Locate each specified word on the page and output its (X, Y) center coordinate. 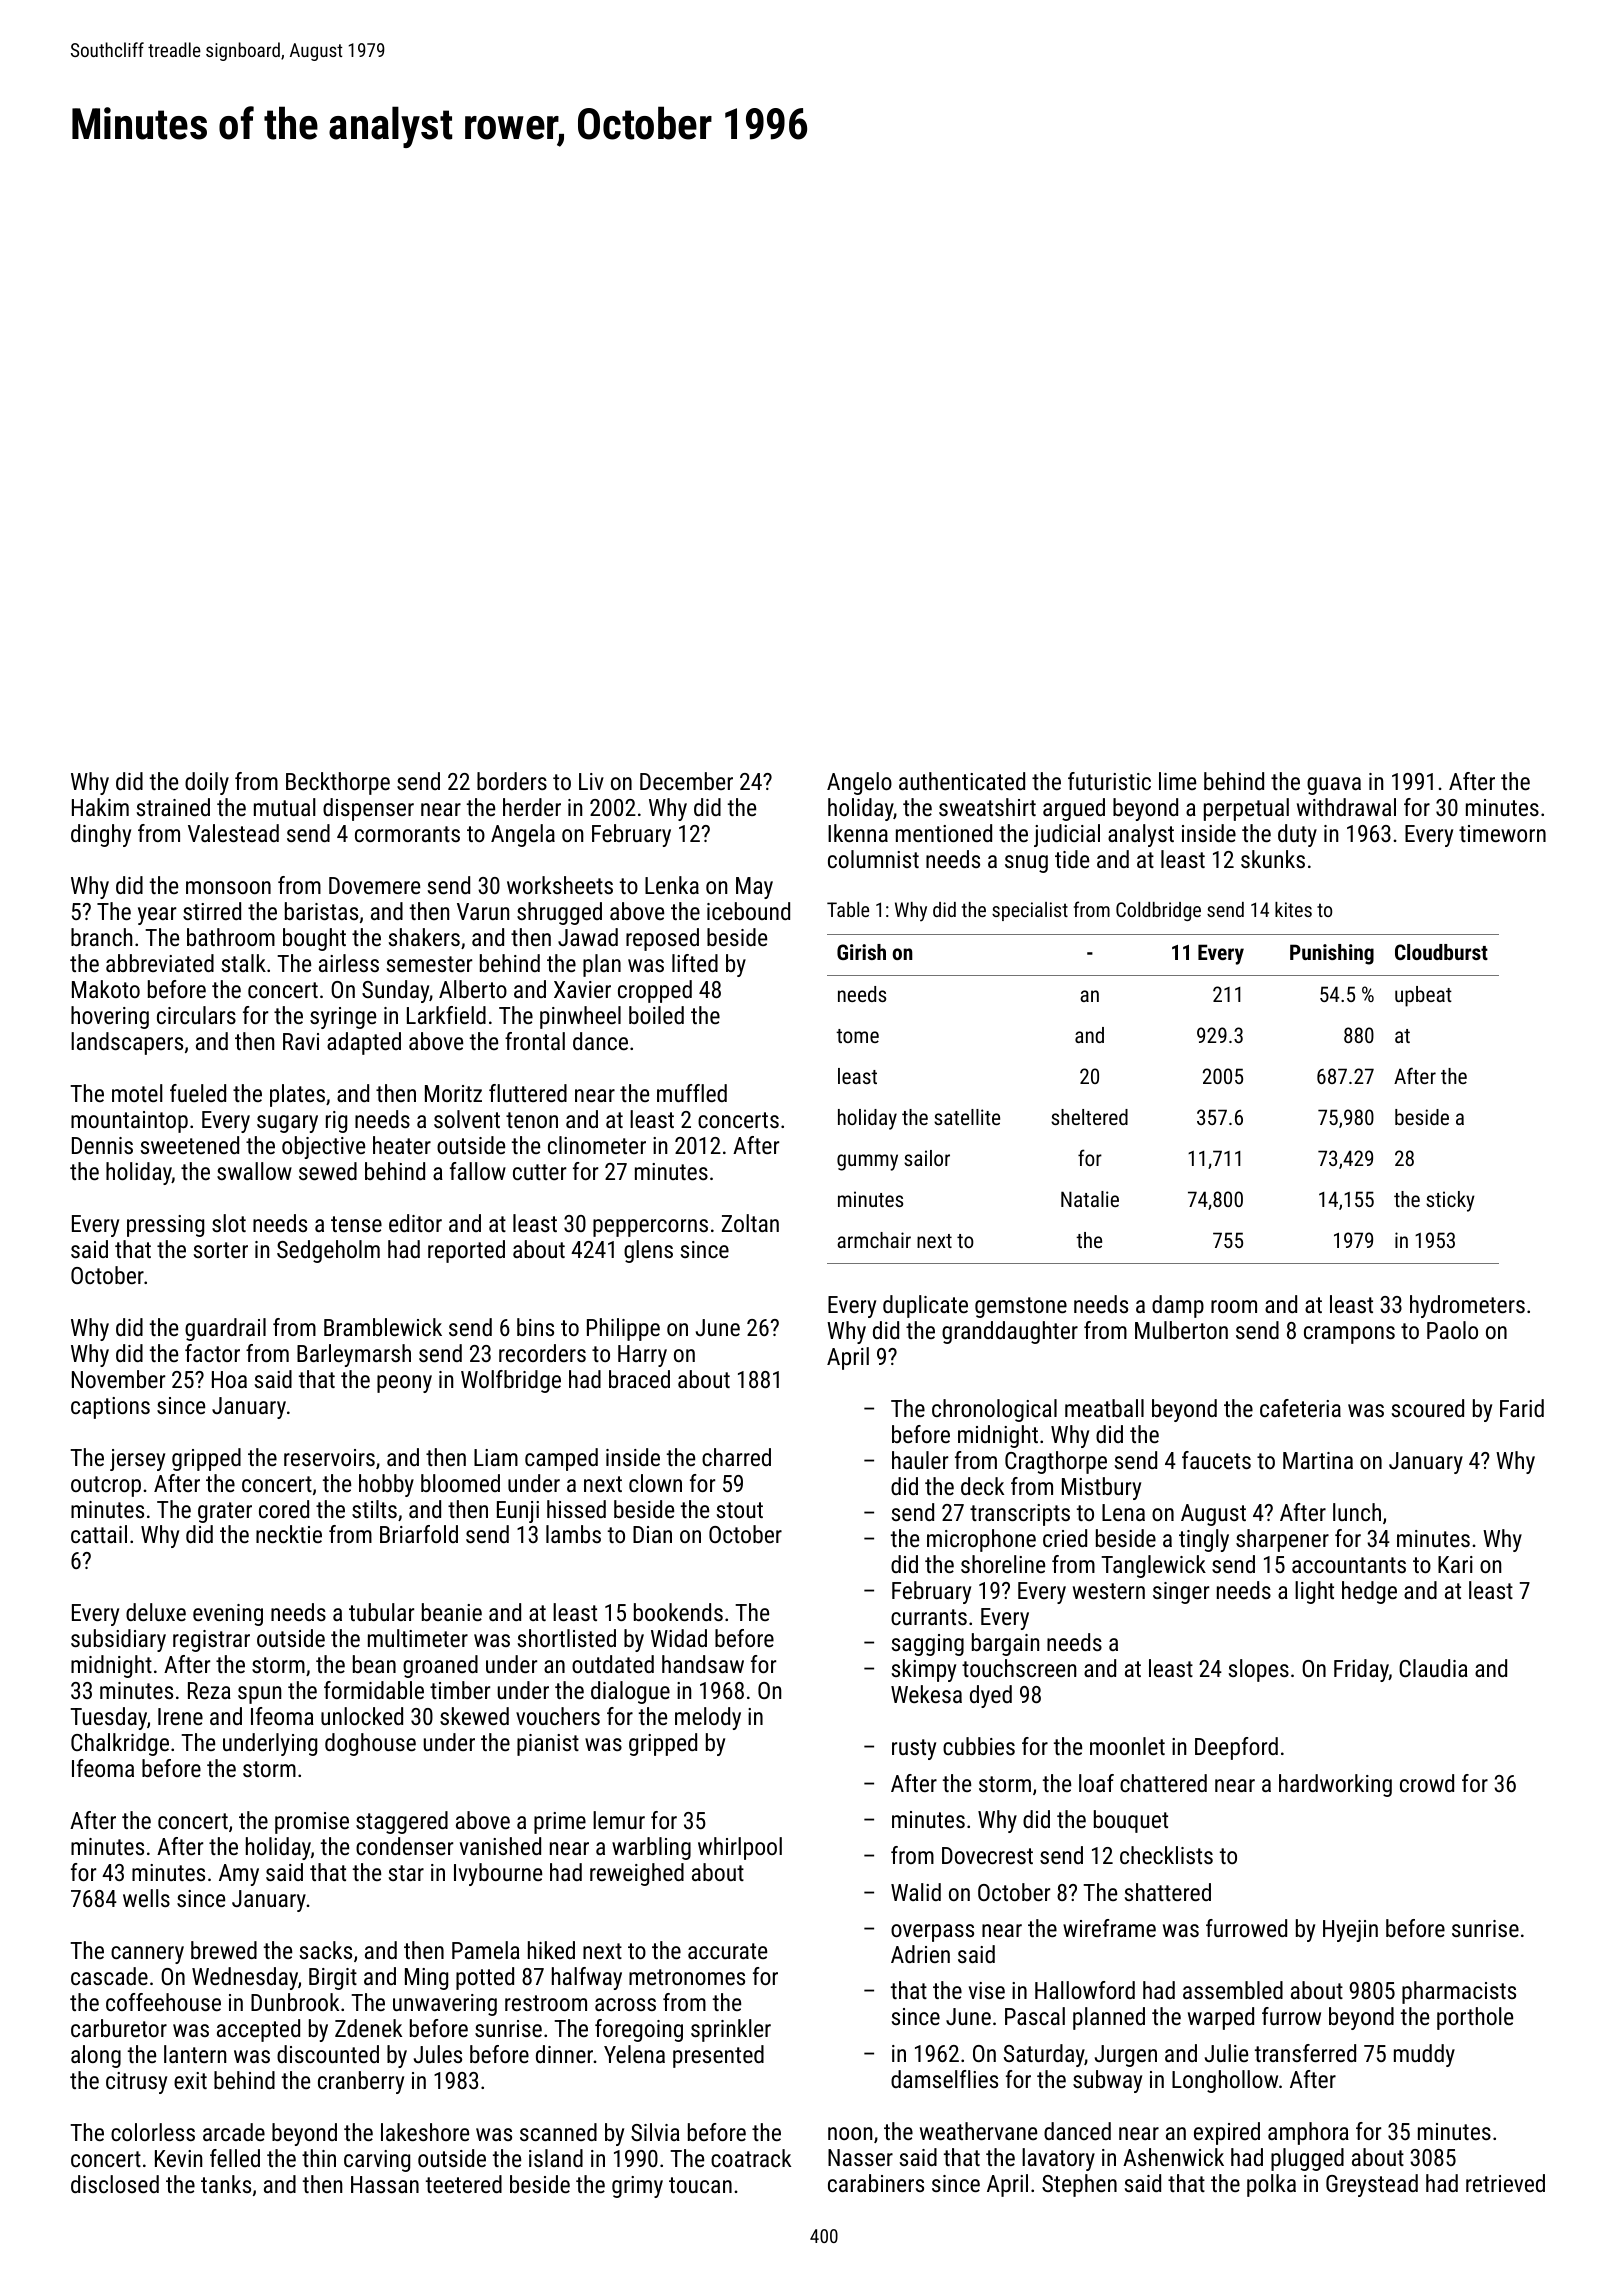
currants (929, 1617)
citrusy (136, 2083)
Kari (1455, 1564)
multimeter (418, 1638)
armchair (874, 1240)
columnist (873, 859)
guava (1334, 786)
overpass (932, 1933)
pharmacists (1459, 1992)
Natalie (1090, 1199)
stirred (212, 911)
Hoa (229, 1379)
